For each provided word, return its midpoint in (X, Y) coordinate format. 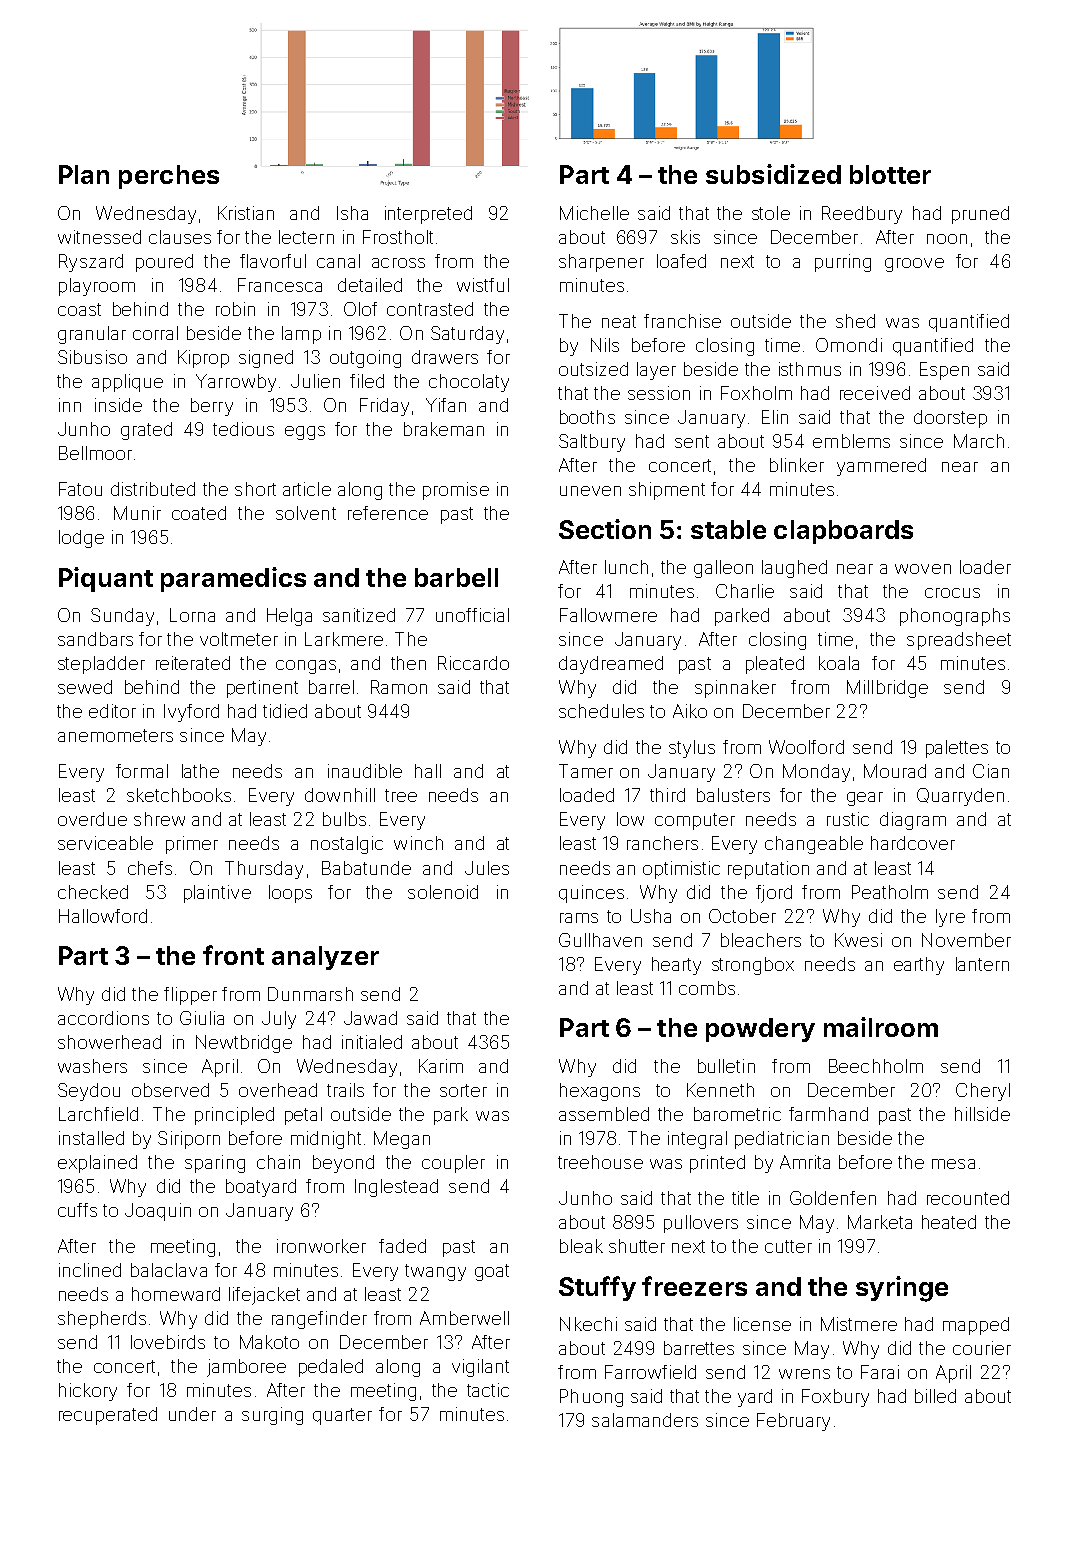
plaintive (217, 894)
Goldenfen (833, 1198)
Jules (487, 868)
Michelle (594, 213)
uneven (590, 491)
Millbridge (887, 689)
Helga (289, 617)
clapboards (843, 532)
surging (272, 1416)
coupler (453, 1164)
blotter (890, 174)
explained (97, 1164)
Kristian (246, 213)
